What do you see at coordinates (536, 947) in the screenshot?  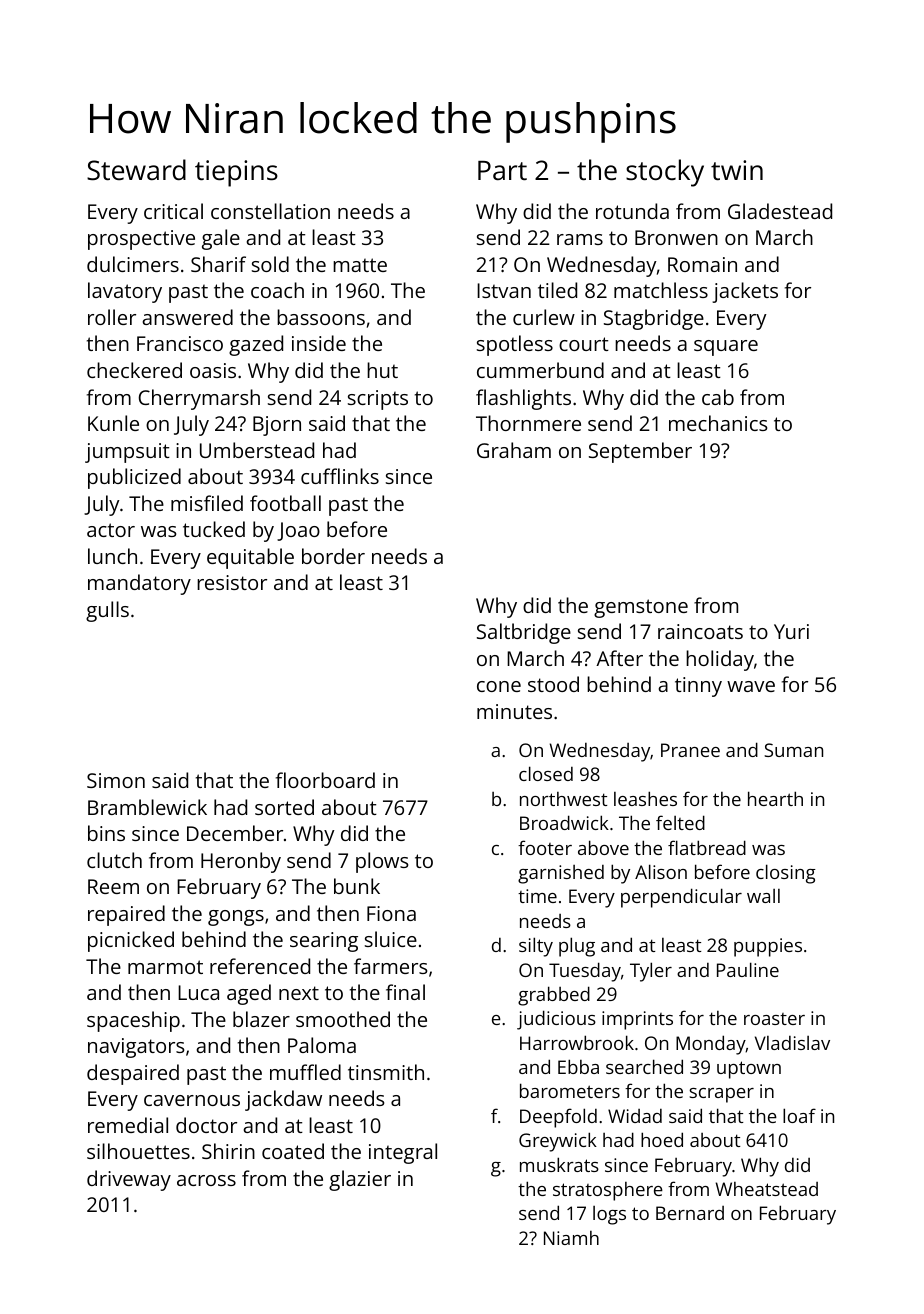 I see `silty` at bounding box center [536, 947].
